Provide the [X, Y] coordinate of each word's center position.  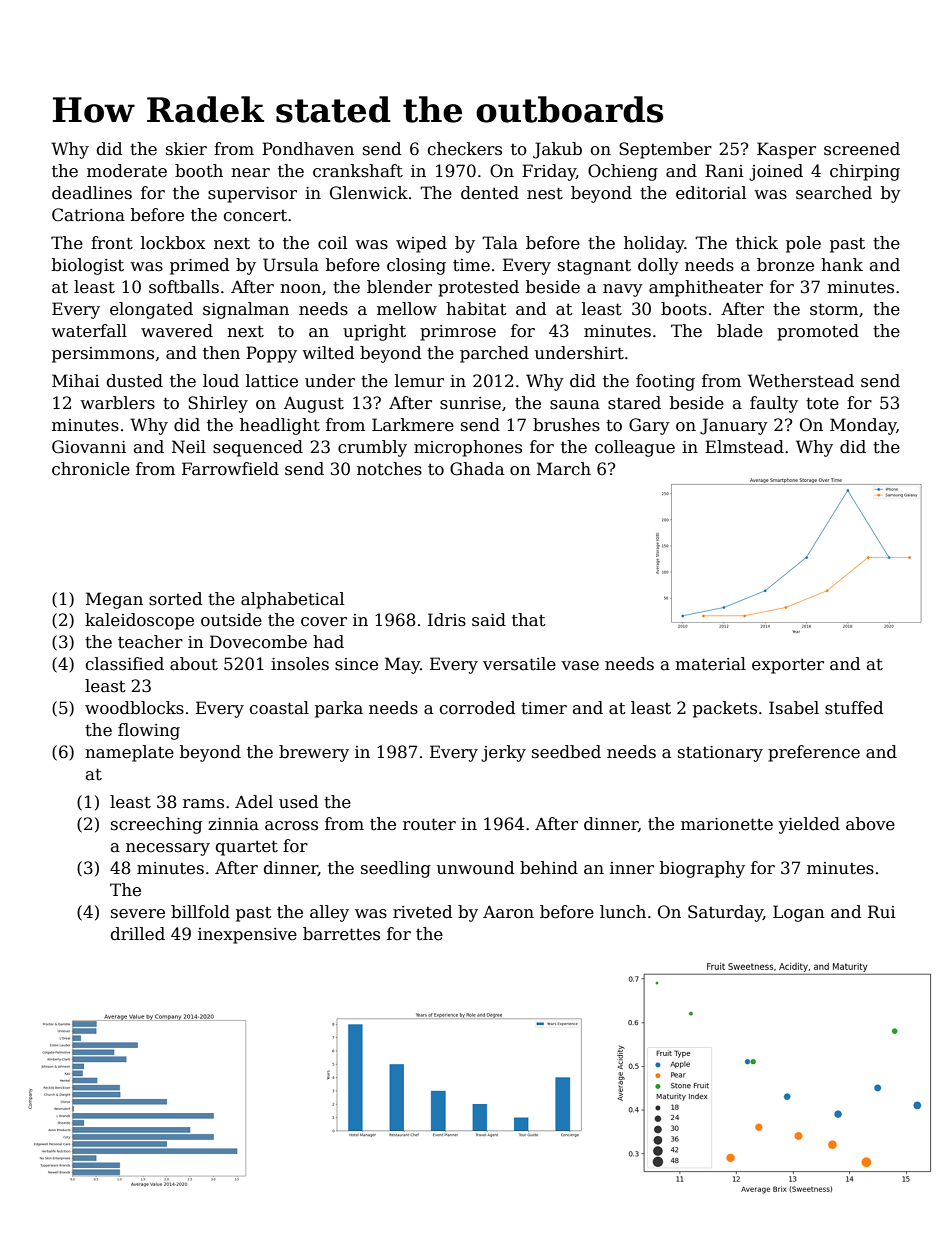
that [529, 620]
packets [725, 709]
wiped [421, 244]
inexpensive [247, 936]
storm [834, 309]
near [250, 173]
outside [231, 620]
